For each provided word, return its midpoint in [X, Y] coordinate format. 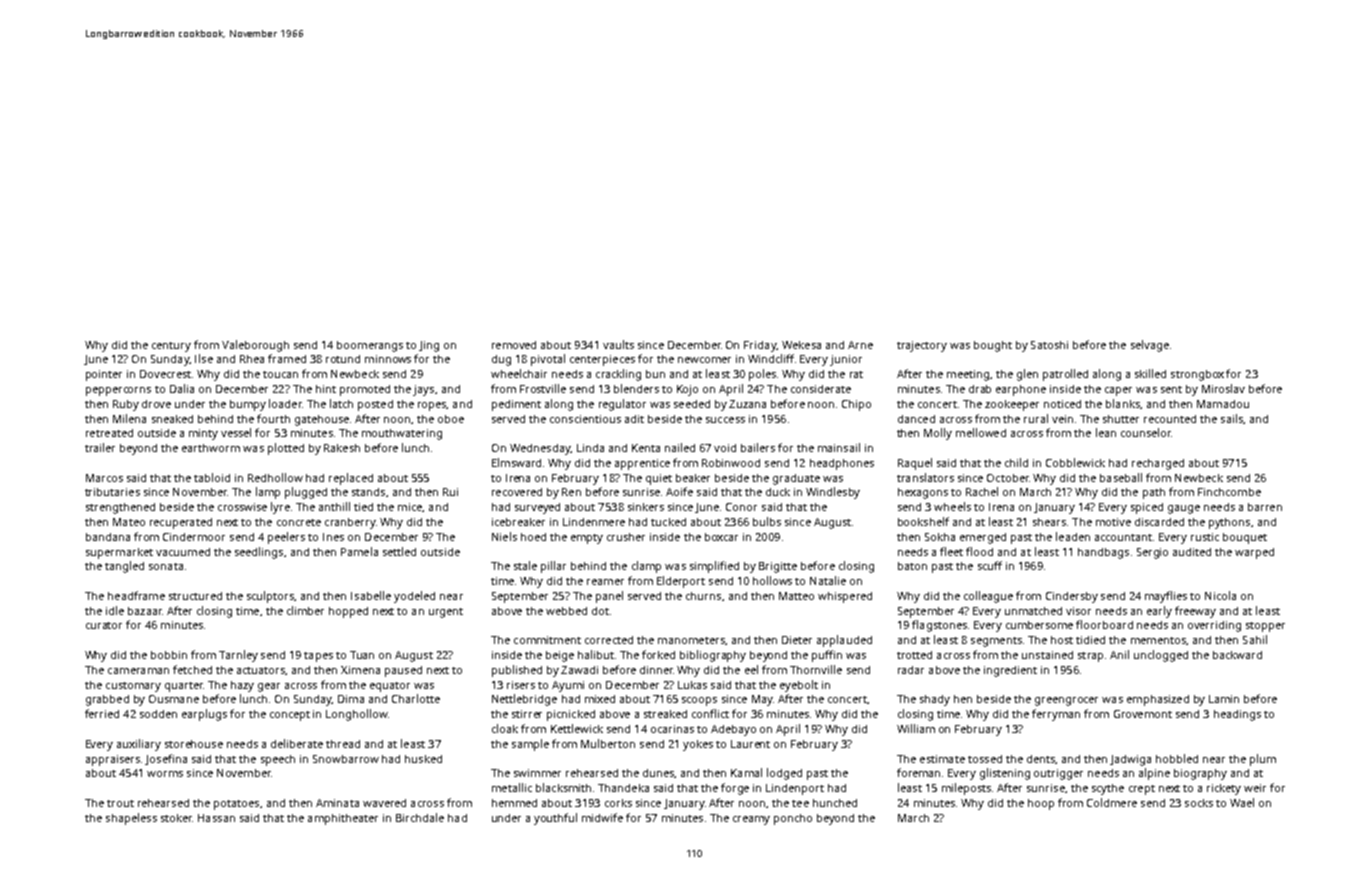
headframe [136, 595]
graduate [796, 479]
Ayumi [568, 686]
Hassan [216, 818]
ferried [102, 713]
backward [1237, 655]
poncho [793, 819]
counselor [1146, 432]
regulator [622, 405]
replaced [351, 479]
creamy [751, 820]
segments [996, 642]
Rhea [252, 359]
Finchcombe [1229, 492]
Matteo [796, 596]
